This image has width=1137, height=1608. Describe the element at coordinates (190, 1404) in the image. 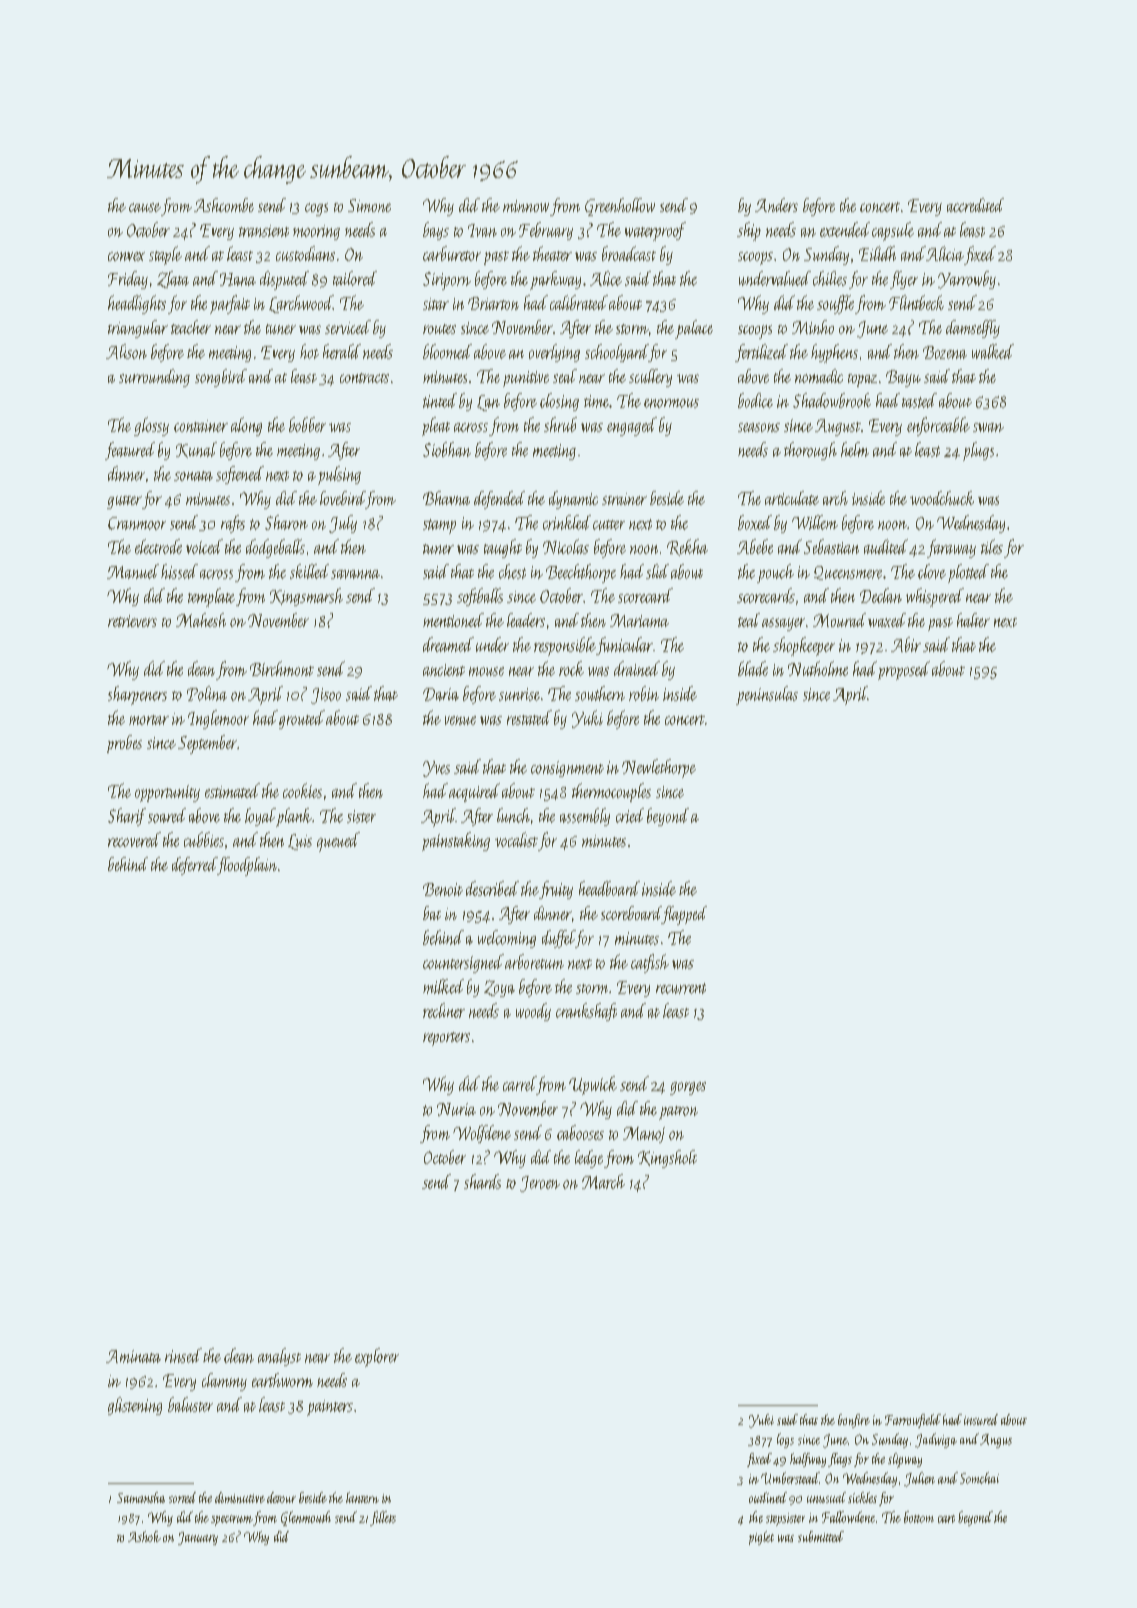

I see `baluster` at that location.
